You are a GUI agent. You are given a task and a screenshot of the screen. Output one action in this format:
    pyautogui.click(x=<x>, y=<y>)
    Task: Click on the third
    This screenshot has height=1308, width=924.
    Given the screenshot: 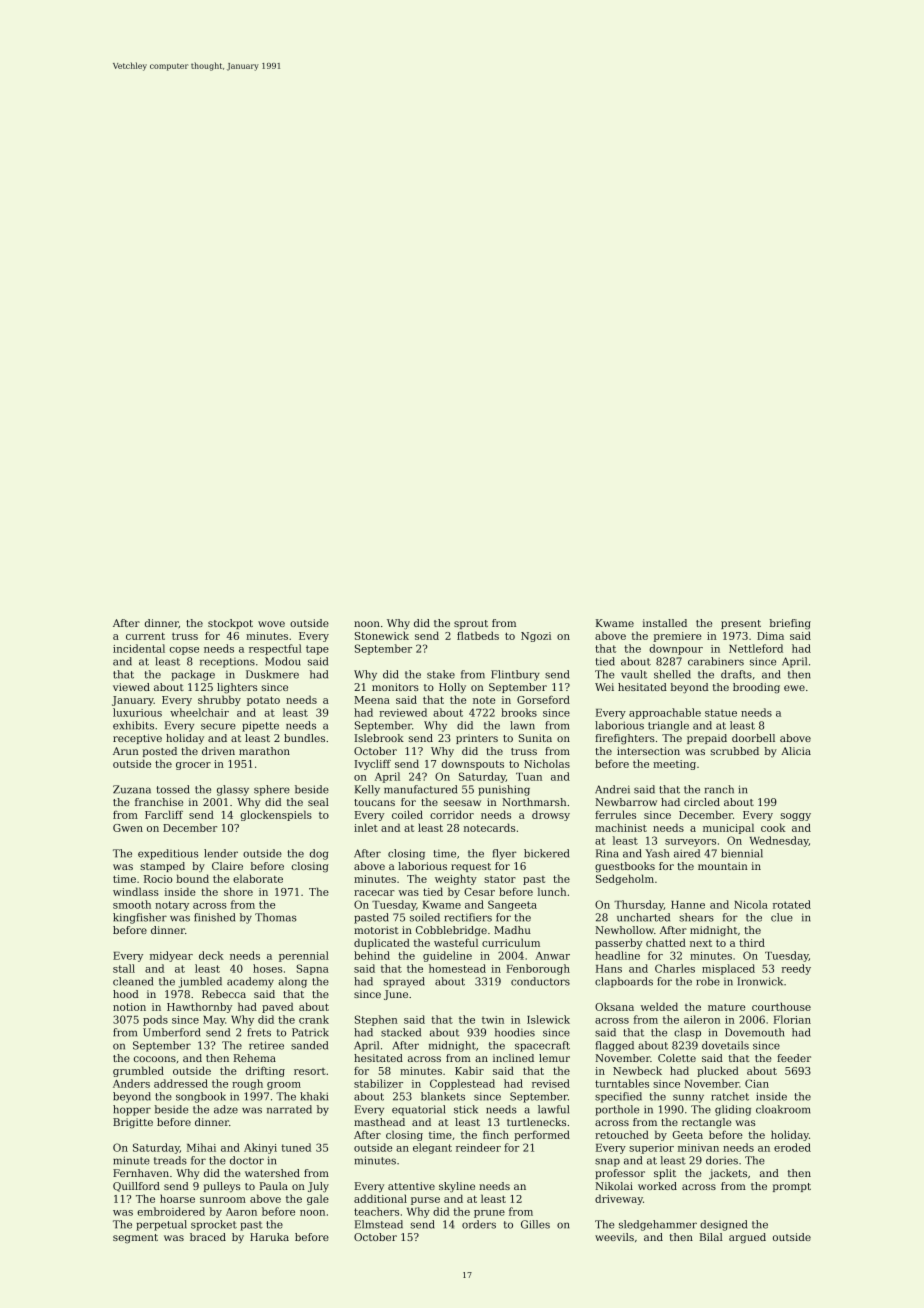 What is the action you would take?
    pyautogui.click(x=752, y=942)
